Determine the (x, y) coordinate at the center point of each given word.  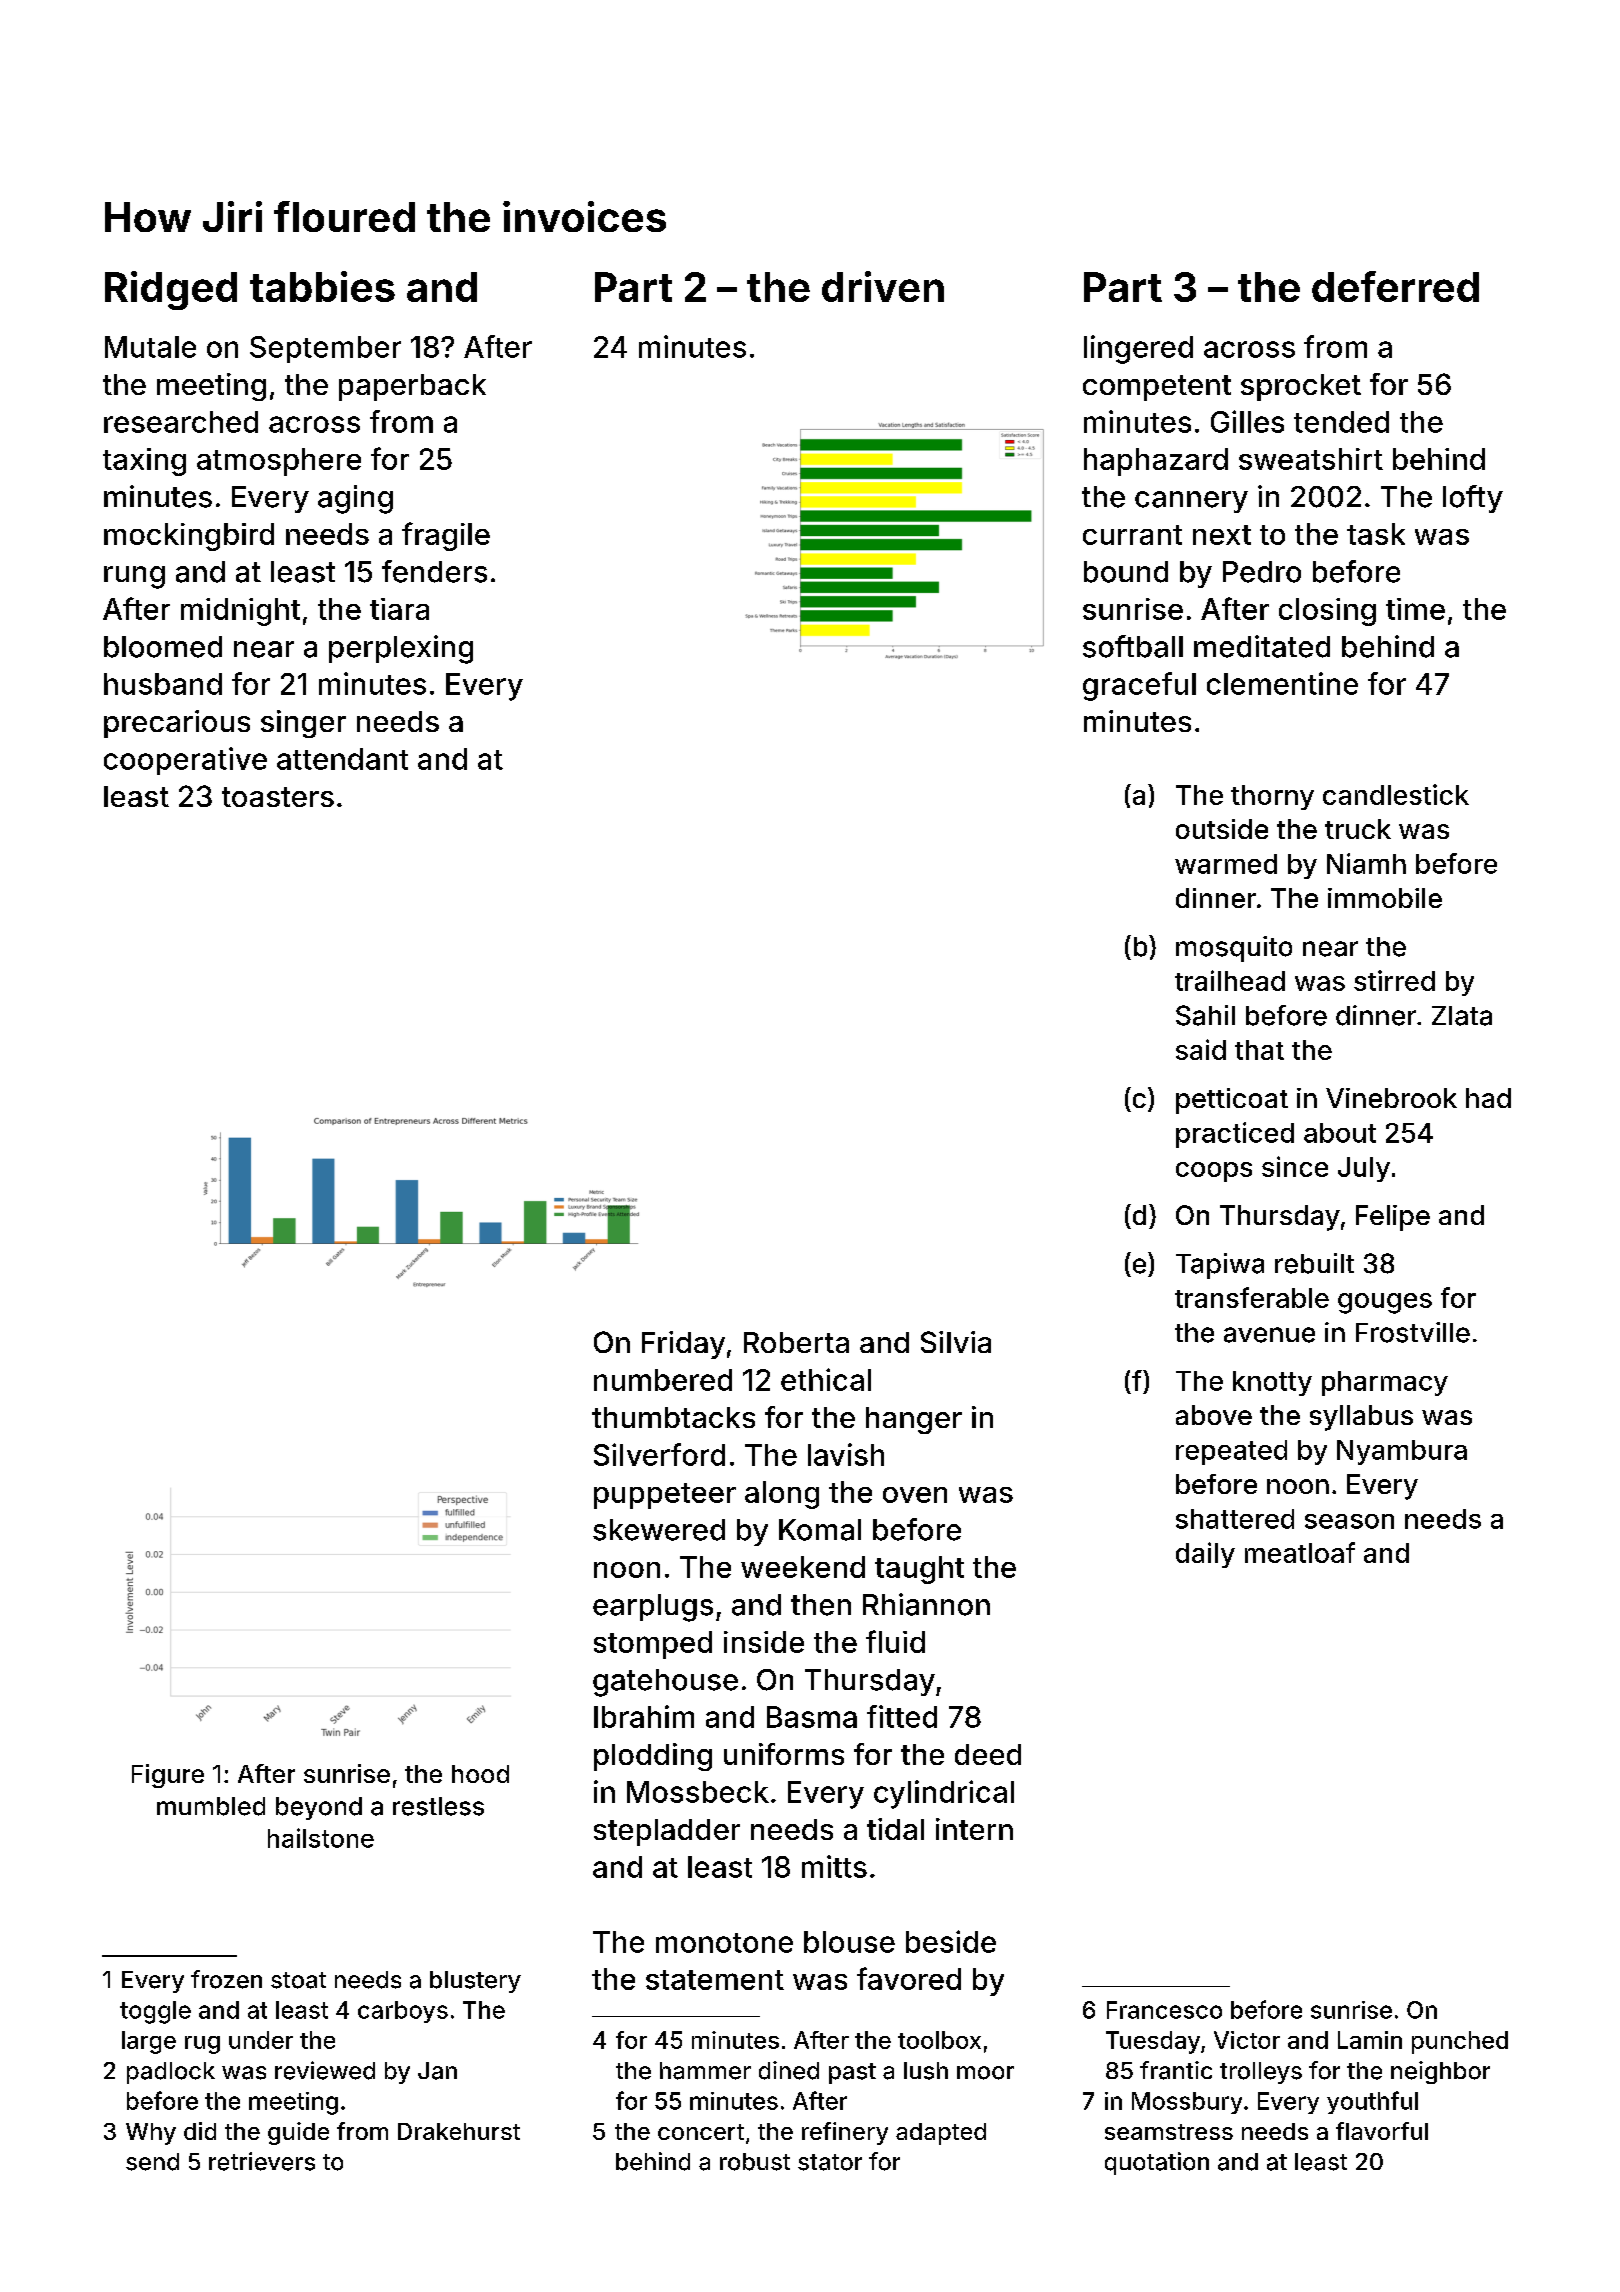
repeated (1231, 1452)
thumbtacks (673, 1417)
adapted (941, 2134)
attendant (342, 759)
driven (883, 286)
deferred (1395, 286)
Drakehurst (459, 2131)
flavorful (1382, 2131)
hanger (914, 1420)
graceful (1139, 686)
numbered (663, 1380)
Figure (168, 1776)
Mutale (150, 347)
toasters (278, 797)
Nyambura (1402, 1452)
